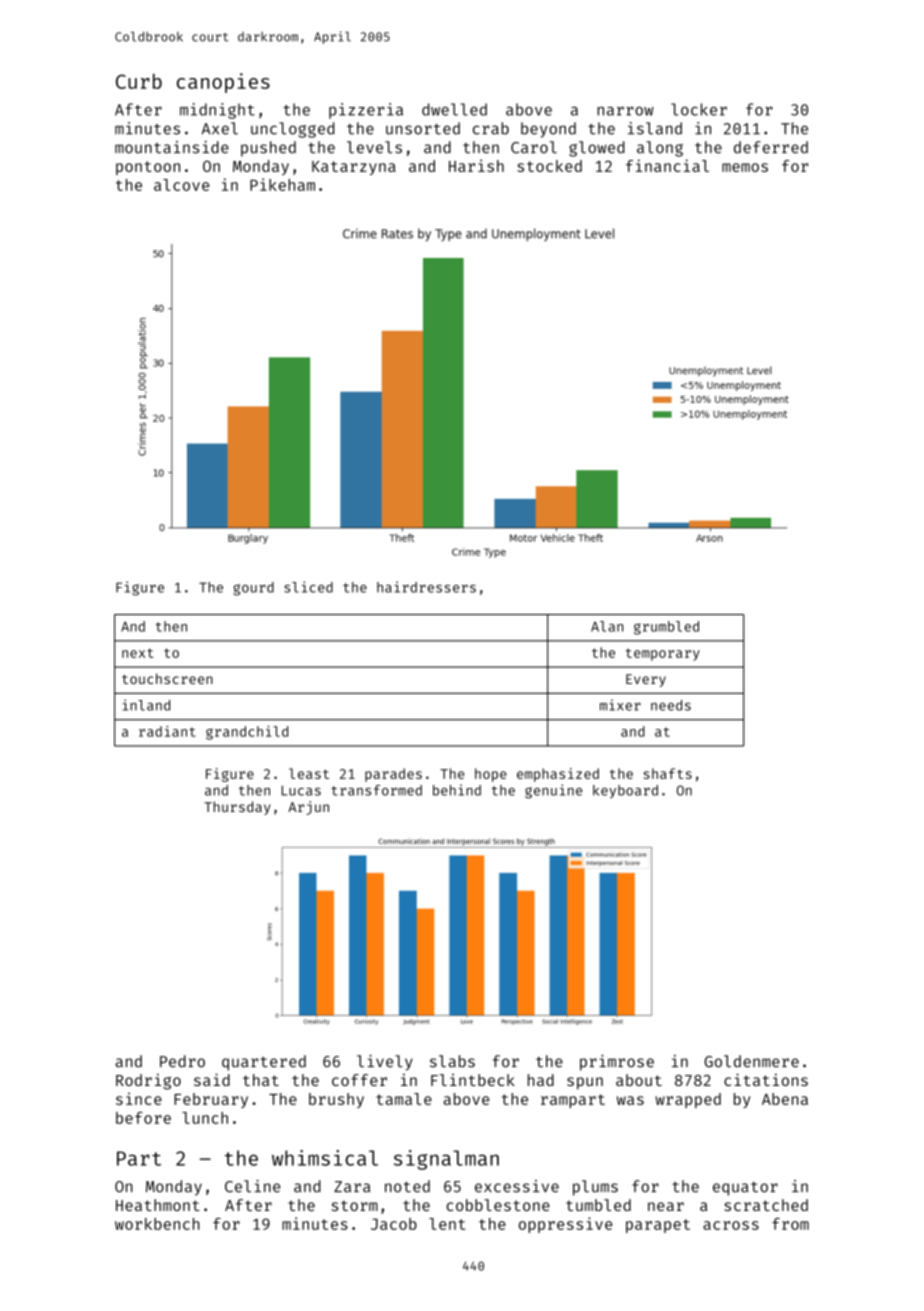  What do you see at coordinates (699, 109) in the screenshot?
I see `locker` at bounding box center [699, 109].
